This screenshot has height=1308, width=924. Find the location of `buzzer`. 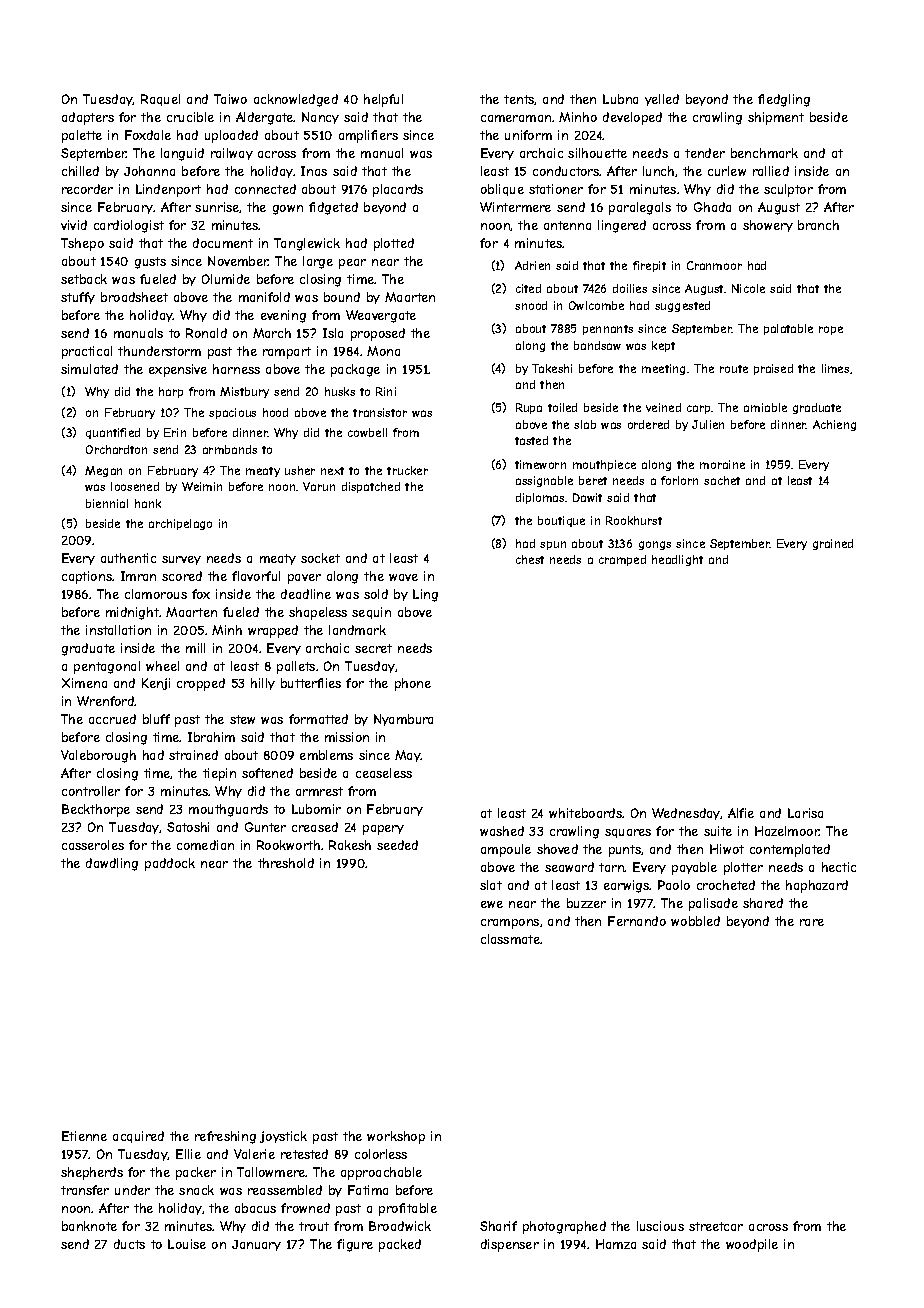

buzzer is located at coordinates (586, 903).
